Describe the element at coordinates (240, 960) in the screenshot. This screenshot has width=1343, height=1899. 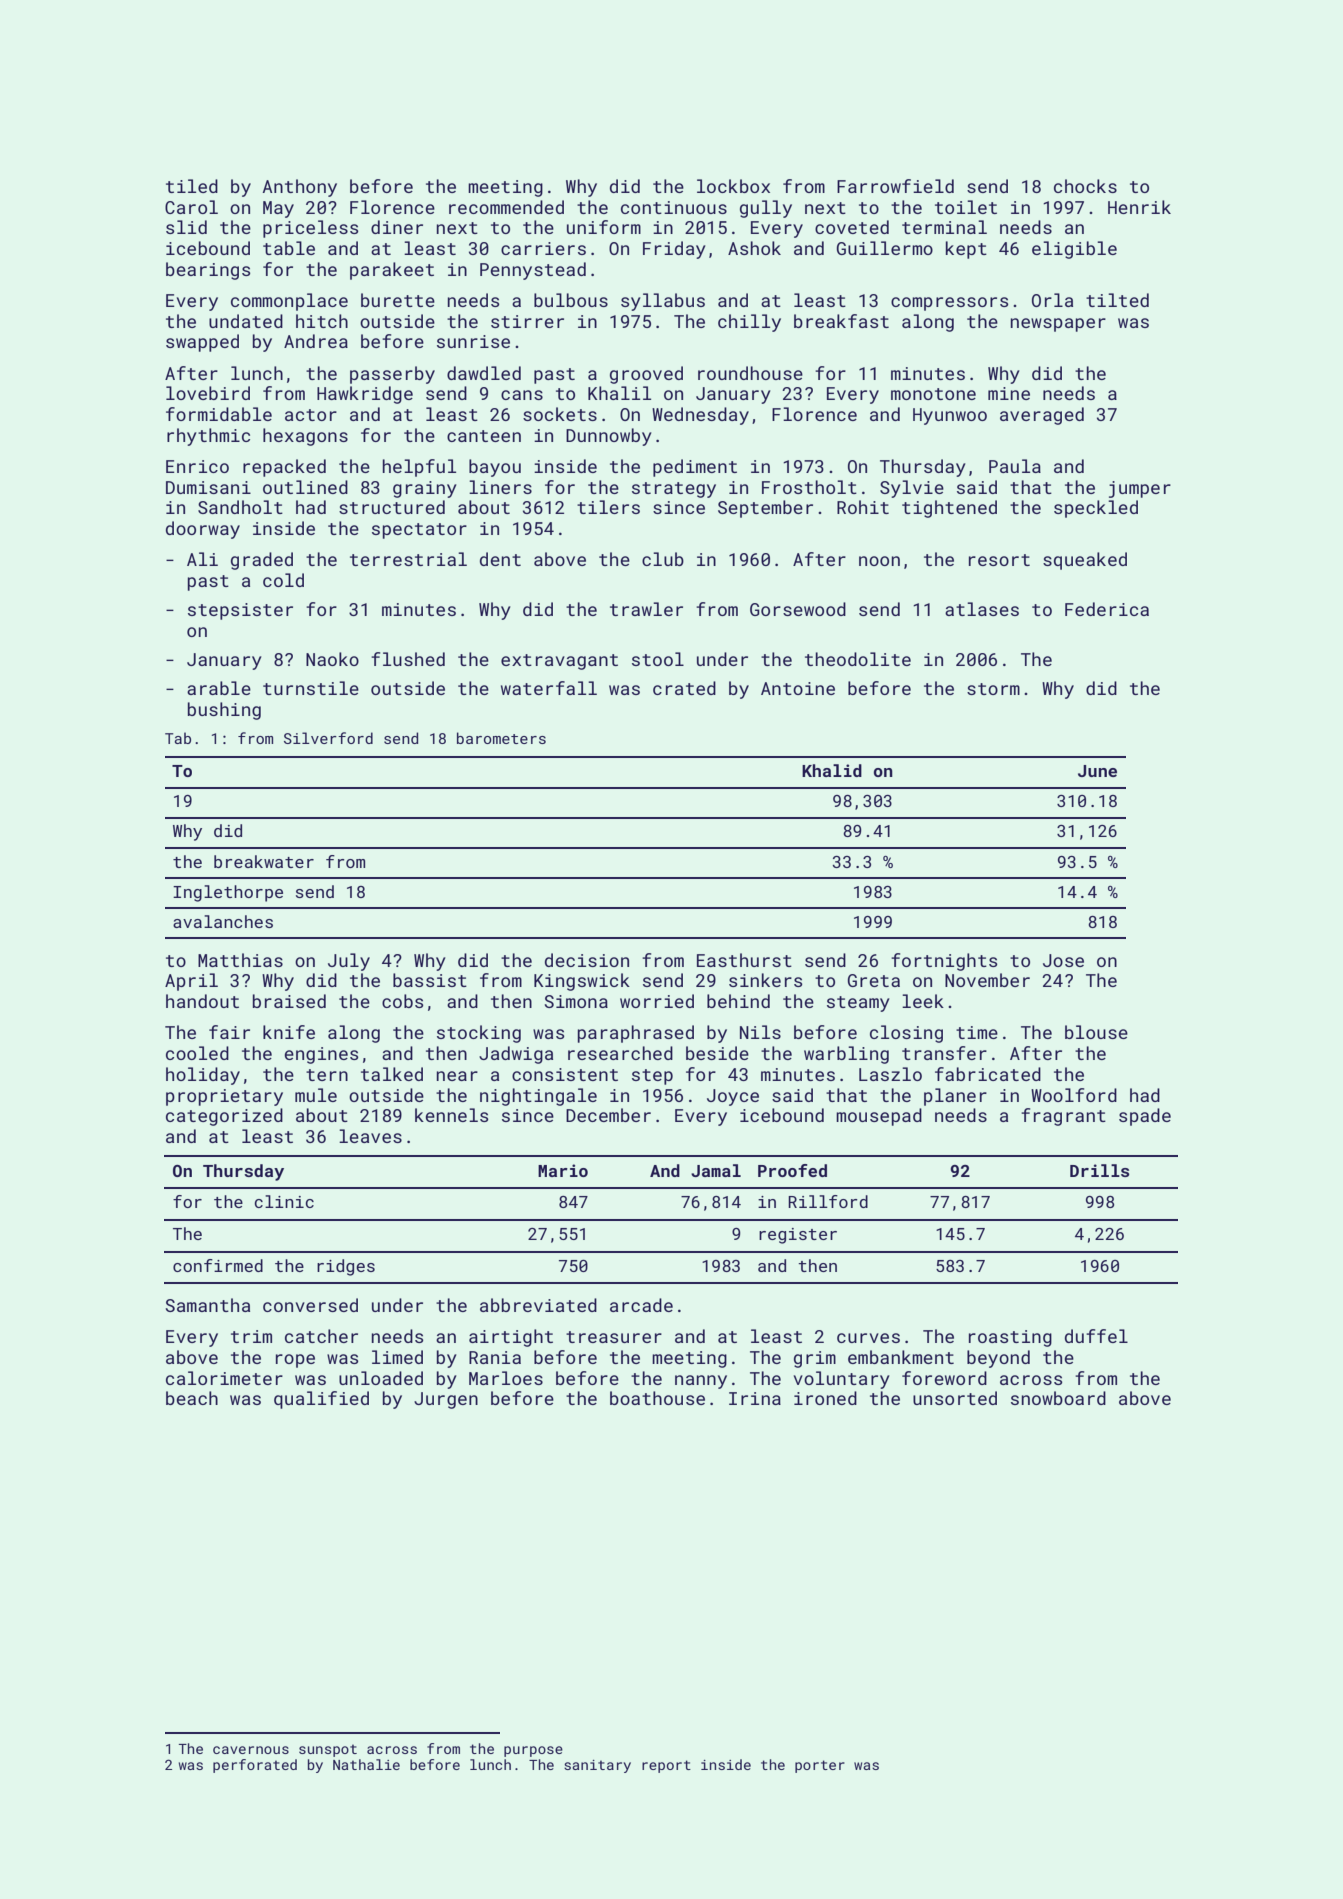
I see `Matthias` at that location.
